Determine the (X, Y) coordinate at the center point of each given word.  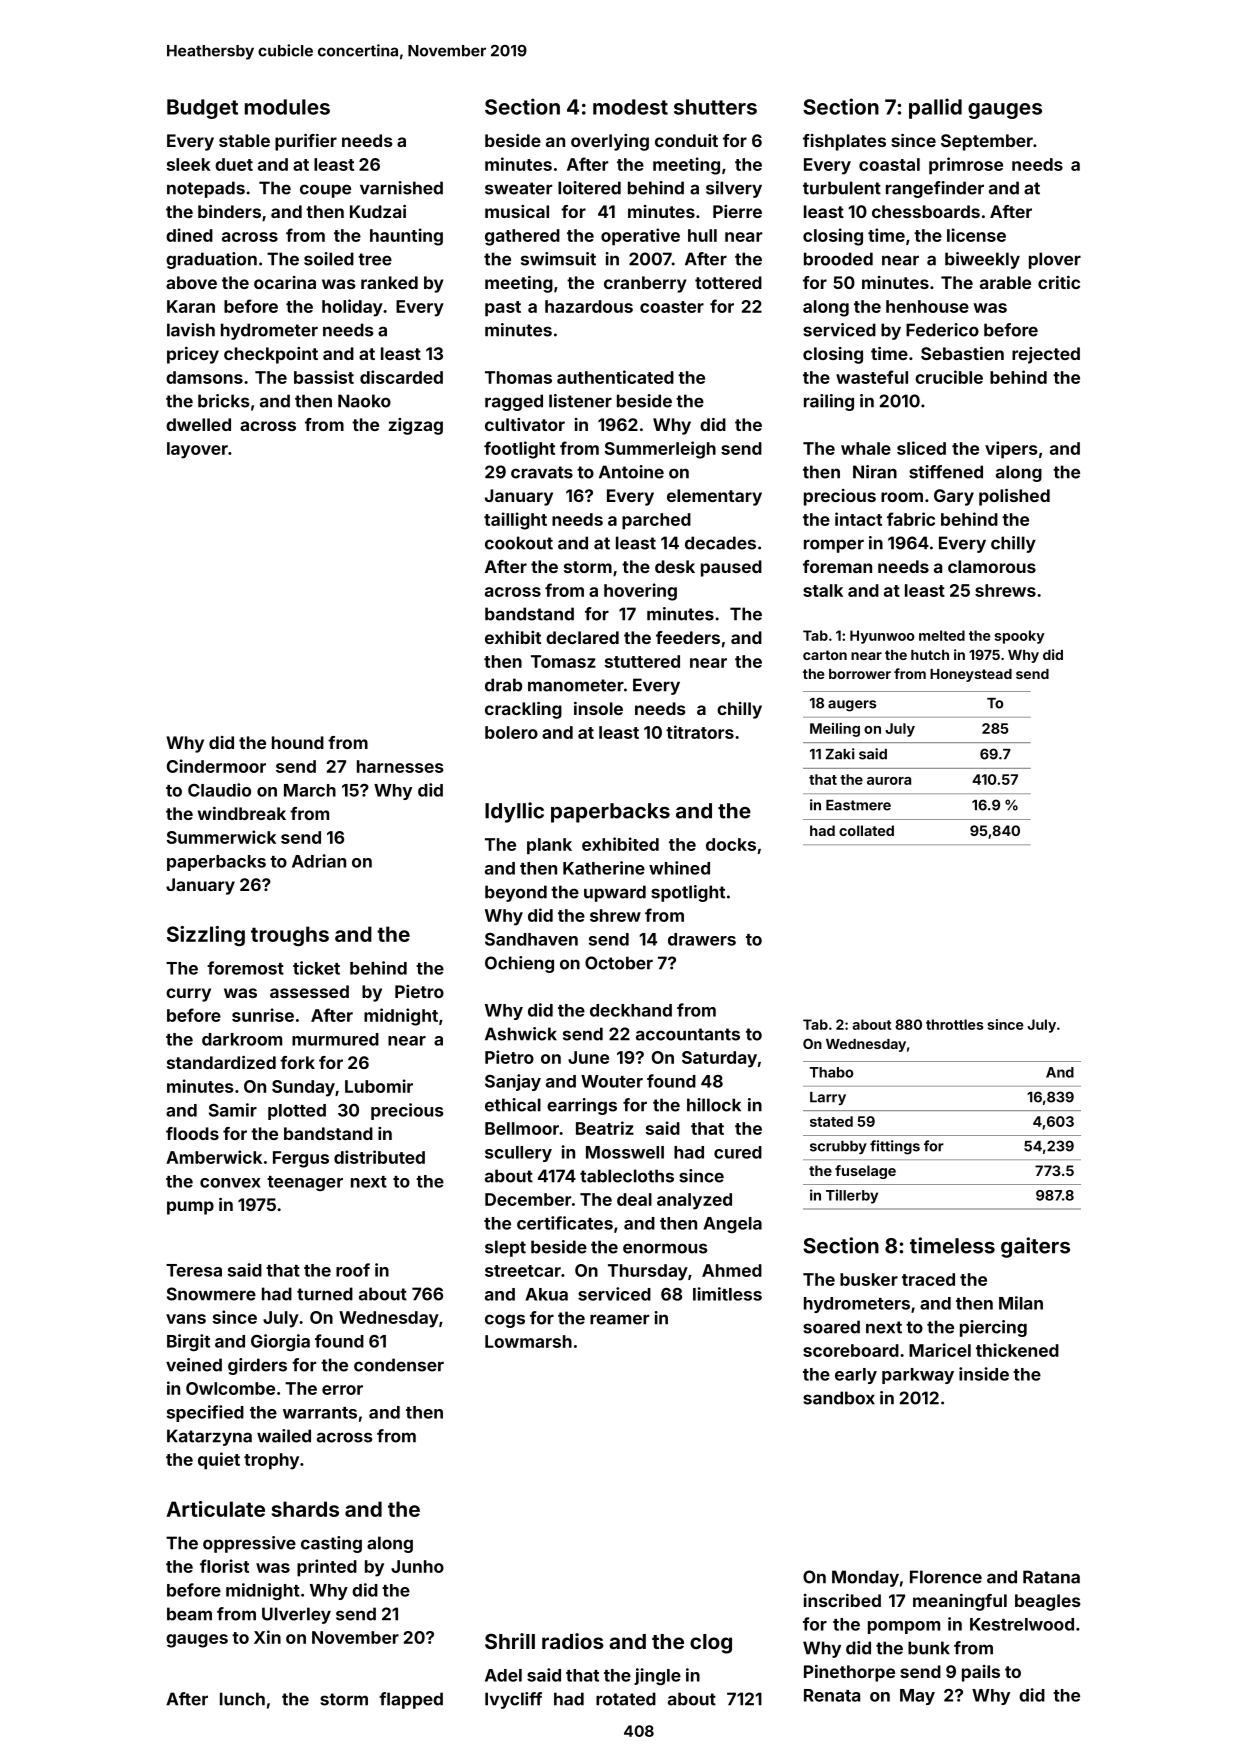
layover (197, 450)
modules (287, 107)
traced (928, 1279)
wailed (284, 1436)
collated (866, 830)
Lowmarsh (528, 1341)
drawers (702, 939)
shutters (715, 107)
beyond (516, 893)
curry (188, 995)
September (987, 142)
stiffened (946, 472)
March (310, 790)
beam (189, 1614)
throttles (955, 1024)
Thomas (518, 377)
